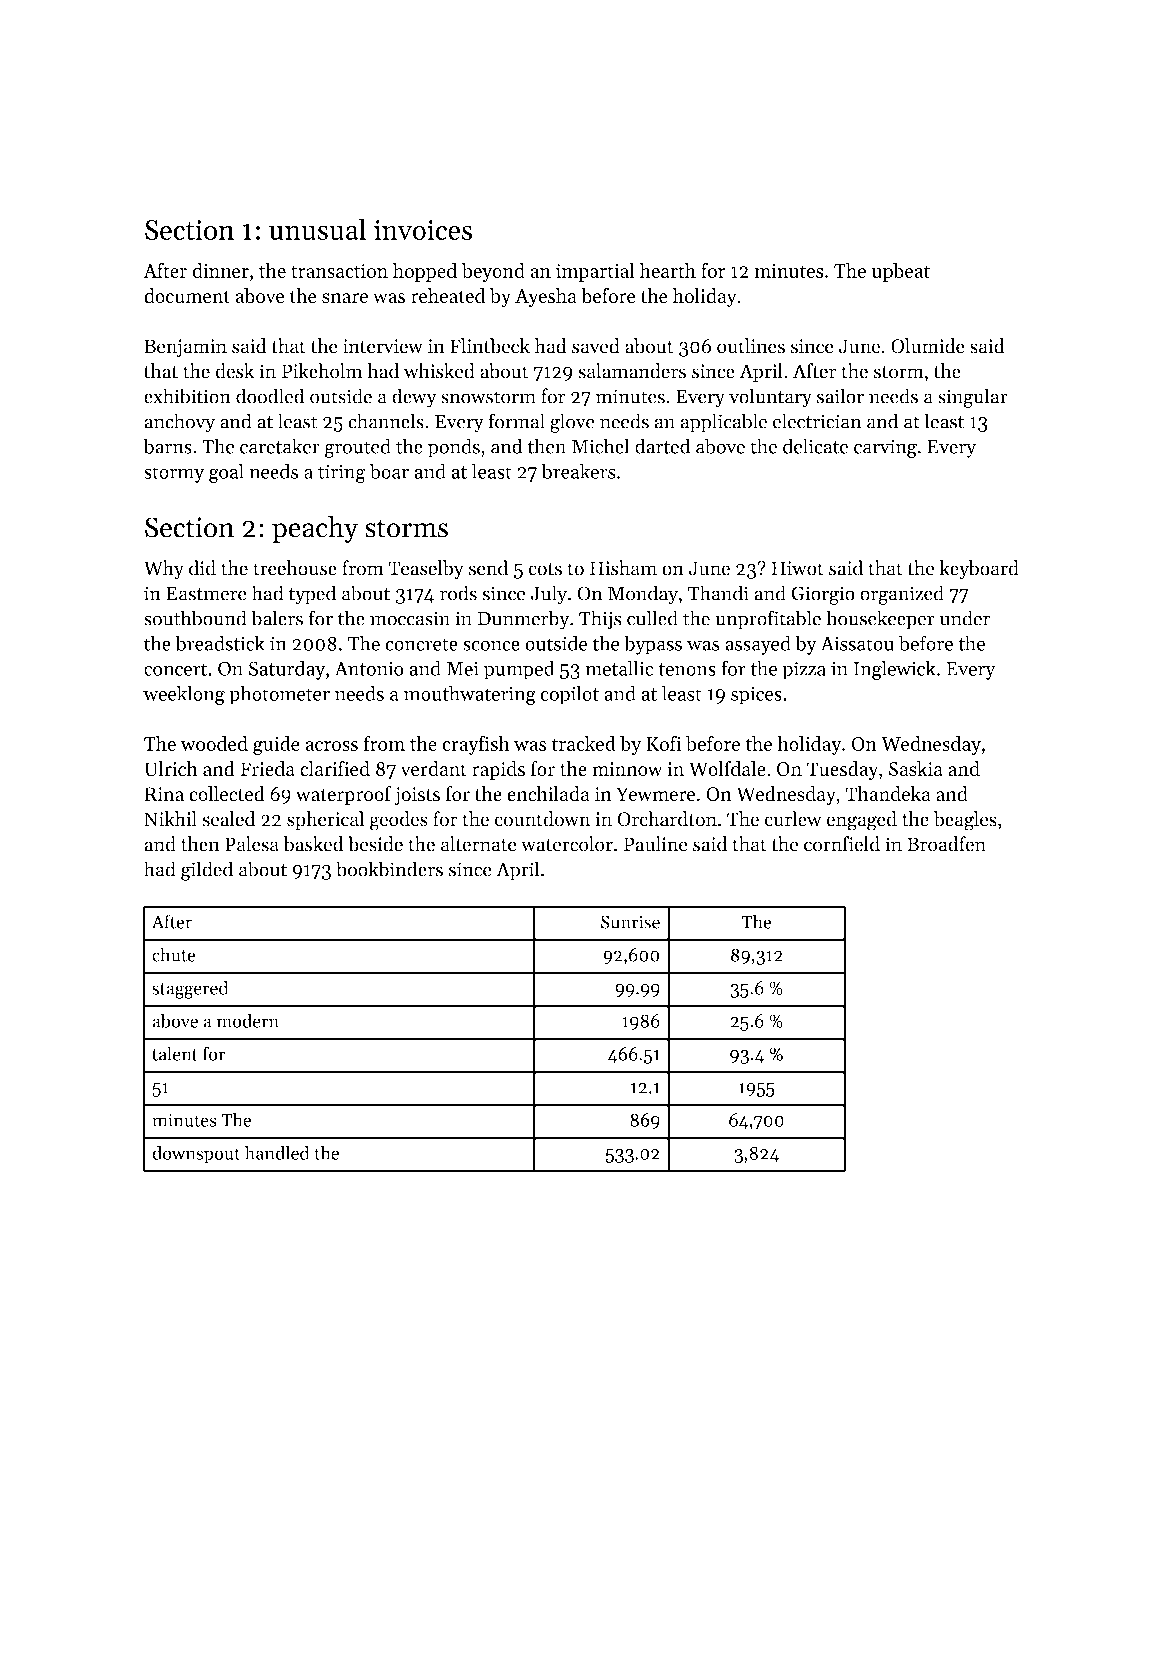  I want to click on upbeat, so click(901, 272).
